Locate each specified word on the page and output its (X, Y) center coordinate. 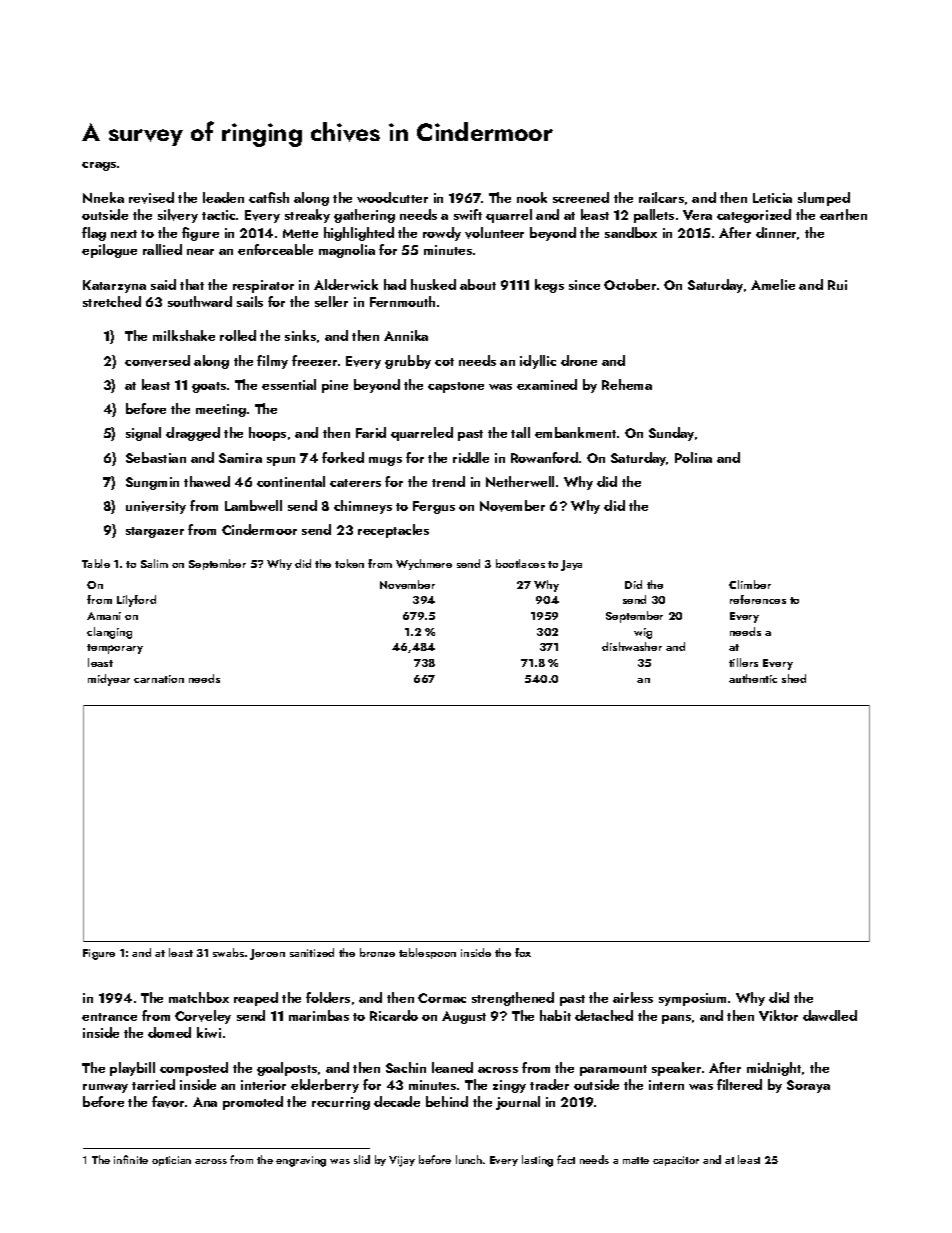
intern (666, 1085)
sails (250, 301)
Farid (371, 432)
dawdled (830, 1015)
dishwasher (632, 646)
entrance (109, 1017)
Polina (693, 457)
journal (518, 1103)
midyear (109, 680)
